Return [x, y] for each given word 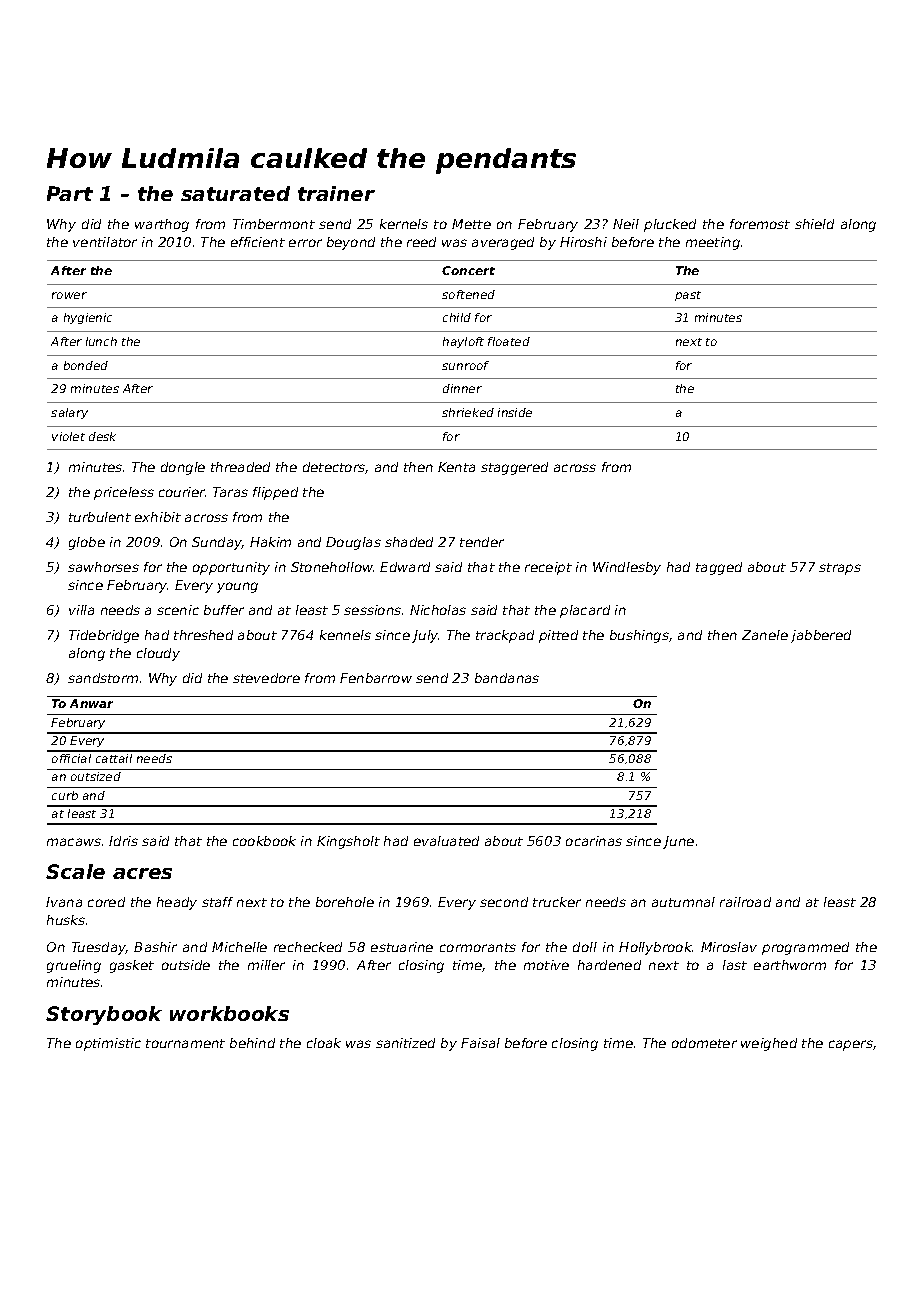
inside [515, 412]
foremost [760, 224]
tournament [185, 1043]
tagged [719, 568]
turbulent [100, 517]
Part [70, 193]
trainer [336, 193]
